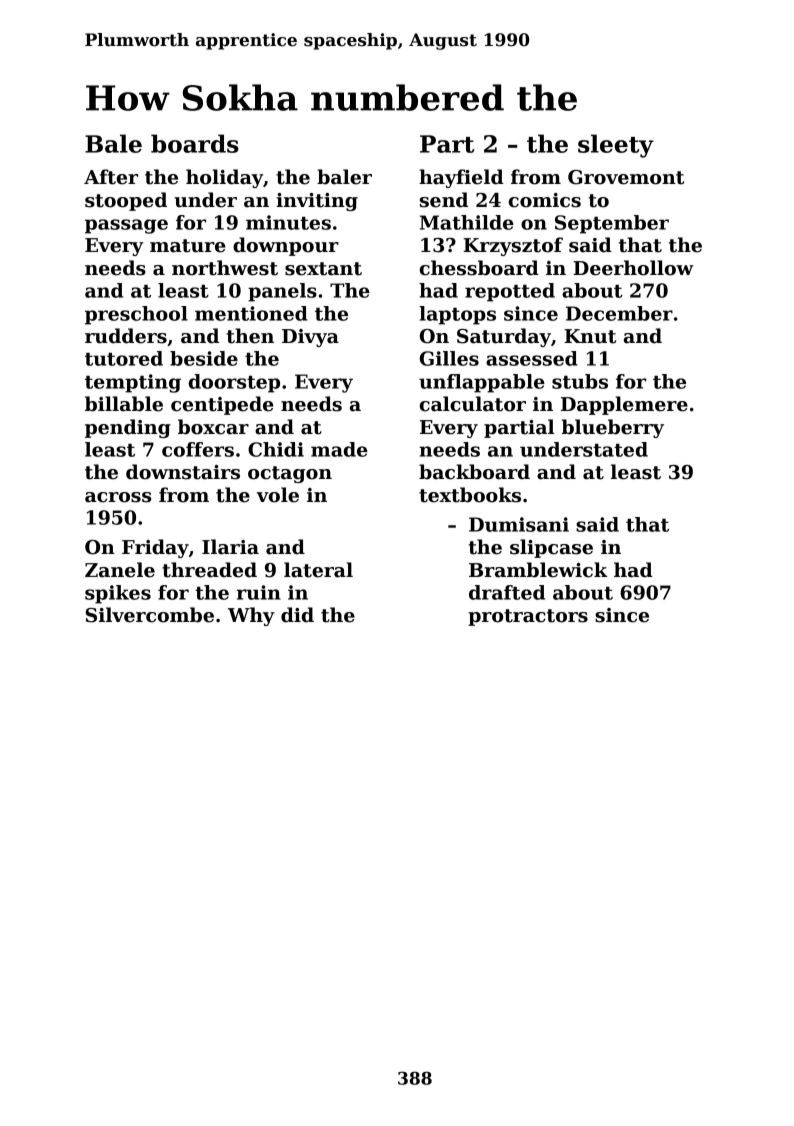  Describe the element at coordinates (209, 570) in the document. I see `threaded` at that location.
